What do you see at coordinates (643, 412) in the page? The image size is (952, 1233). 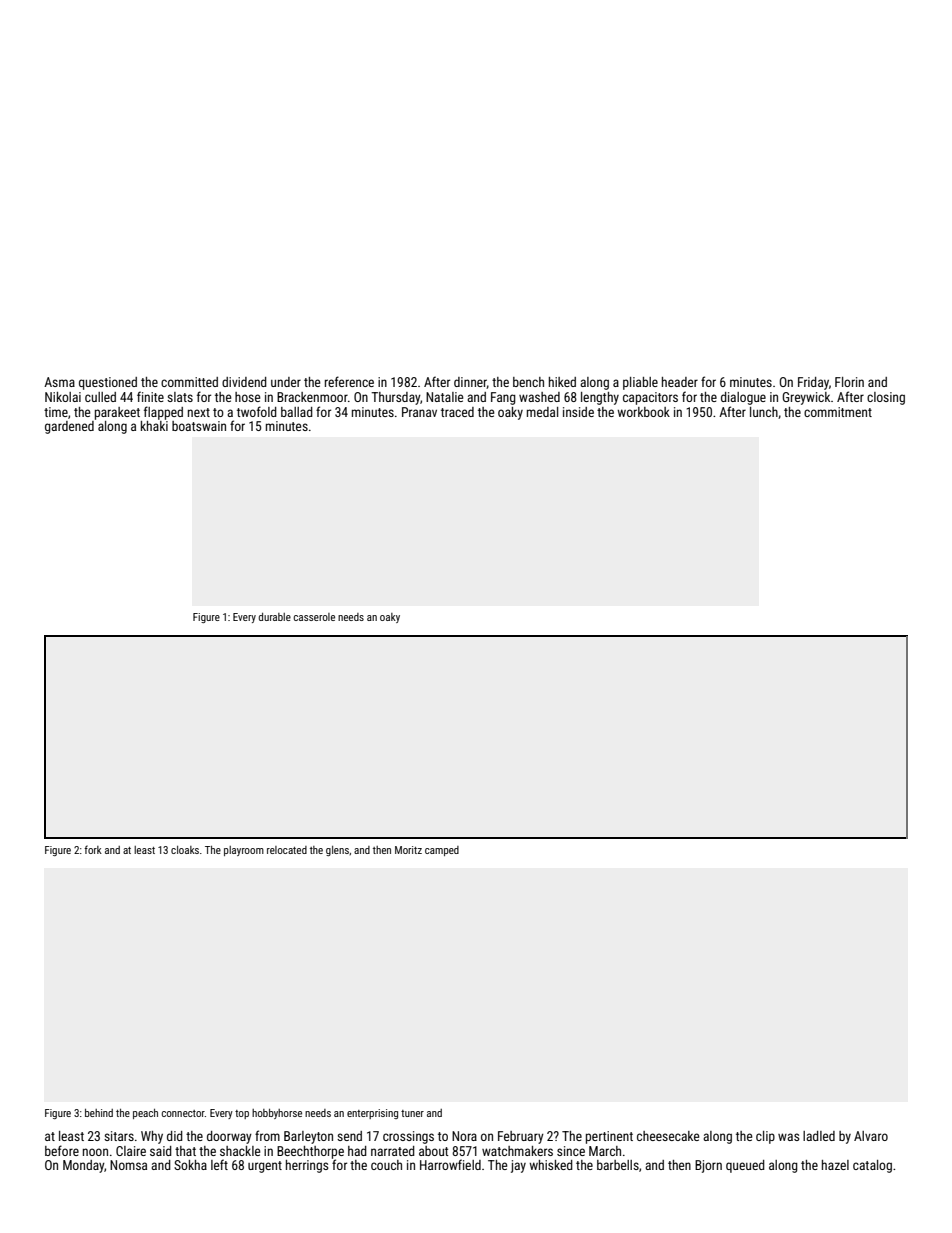 I see `workbook` at bounding box center [643, 412].
